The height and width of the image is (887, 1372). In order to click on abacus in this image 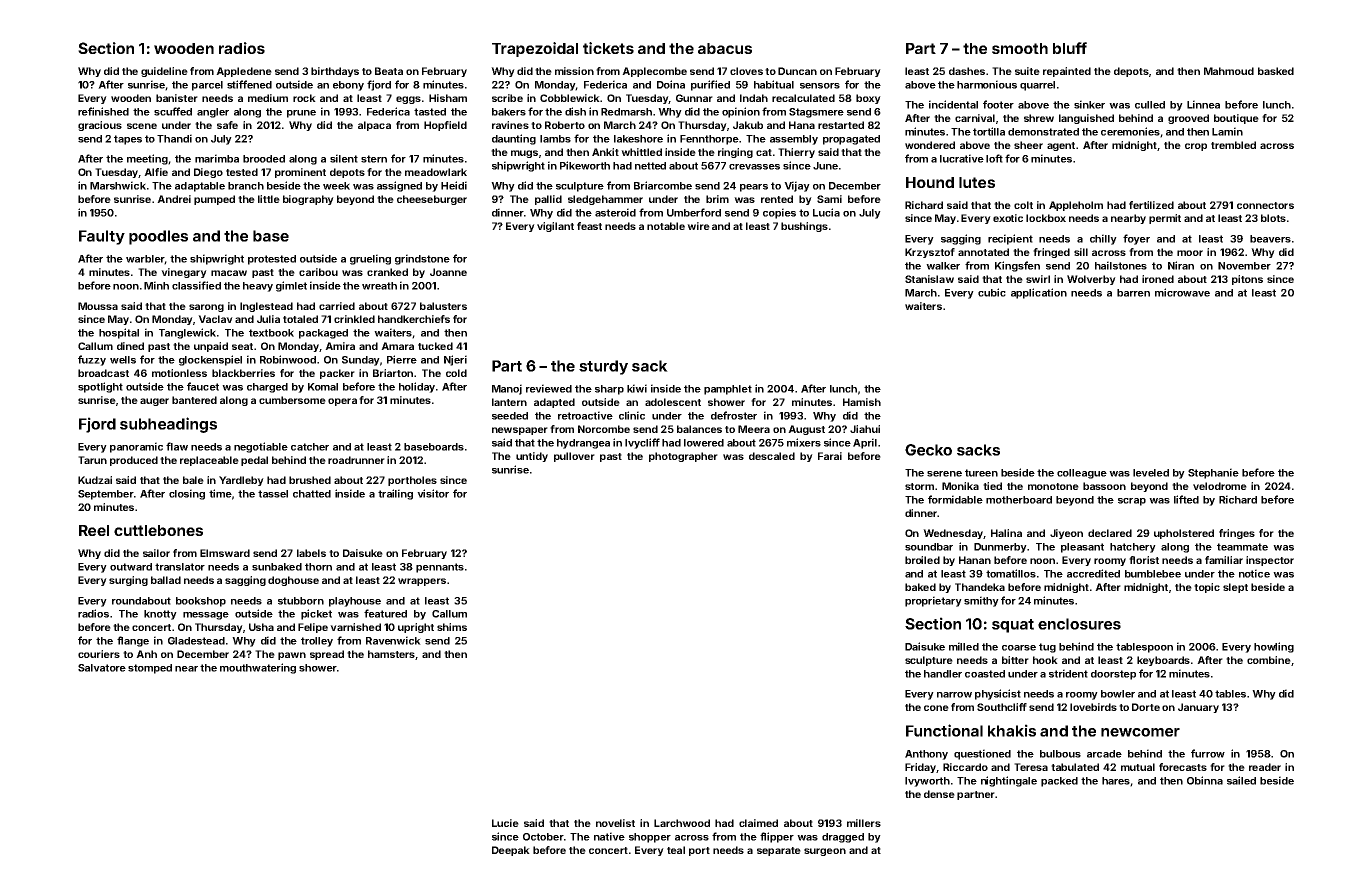, I will do `click(725, 48)`.
